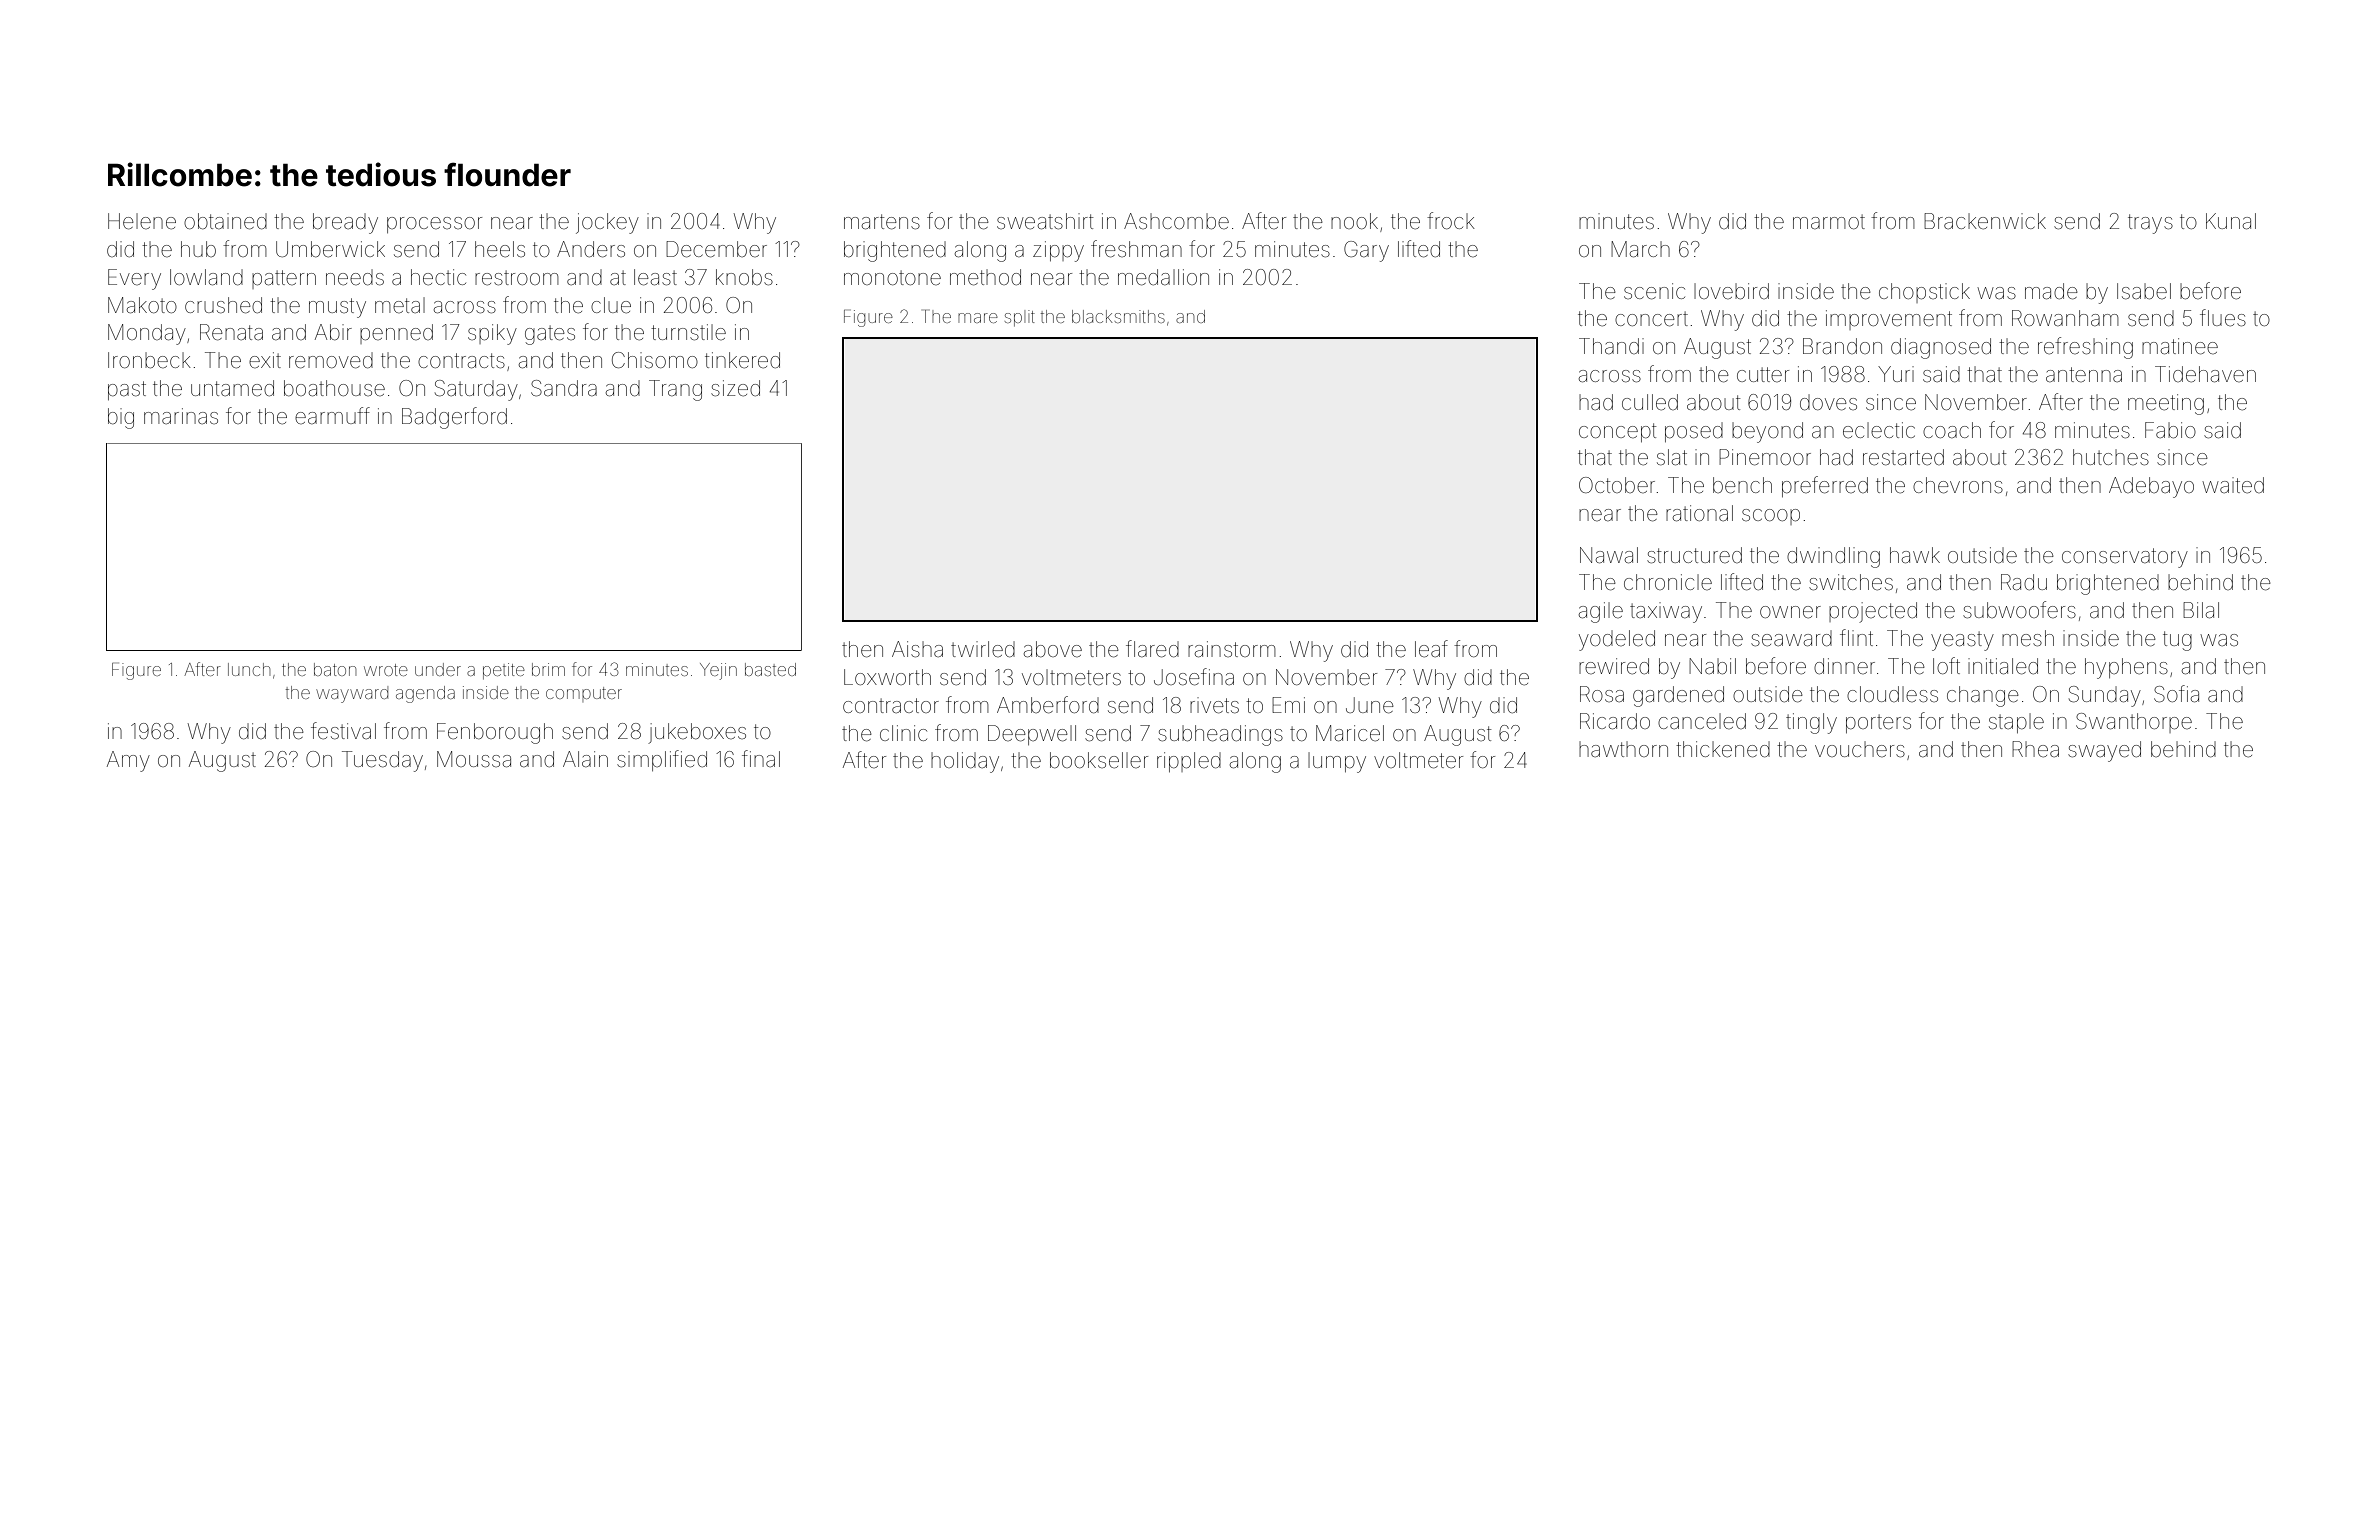  What do you see at coordinates (1650, 402) in the page?
I see `culled` at bounding box center [1650, 402].
